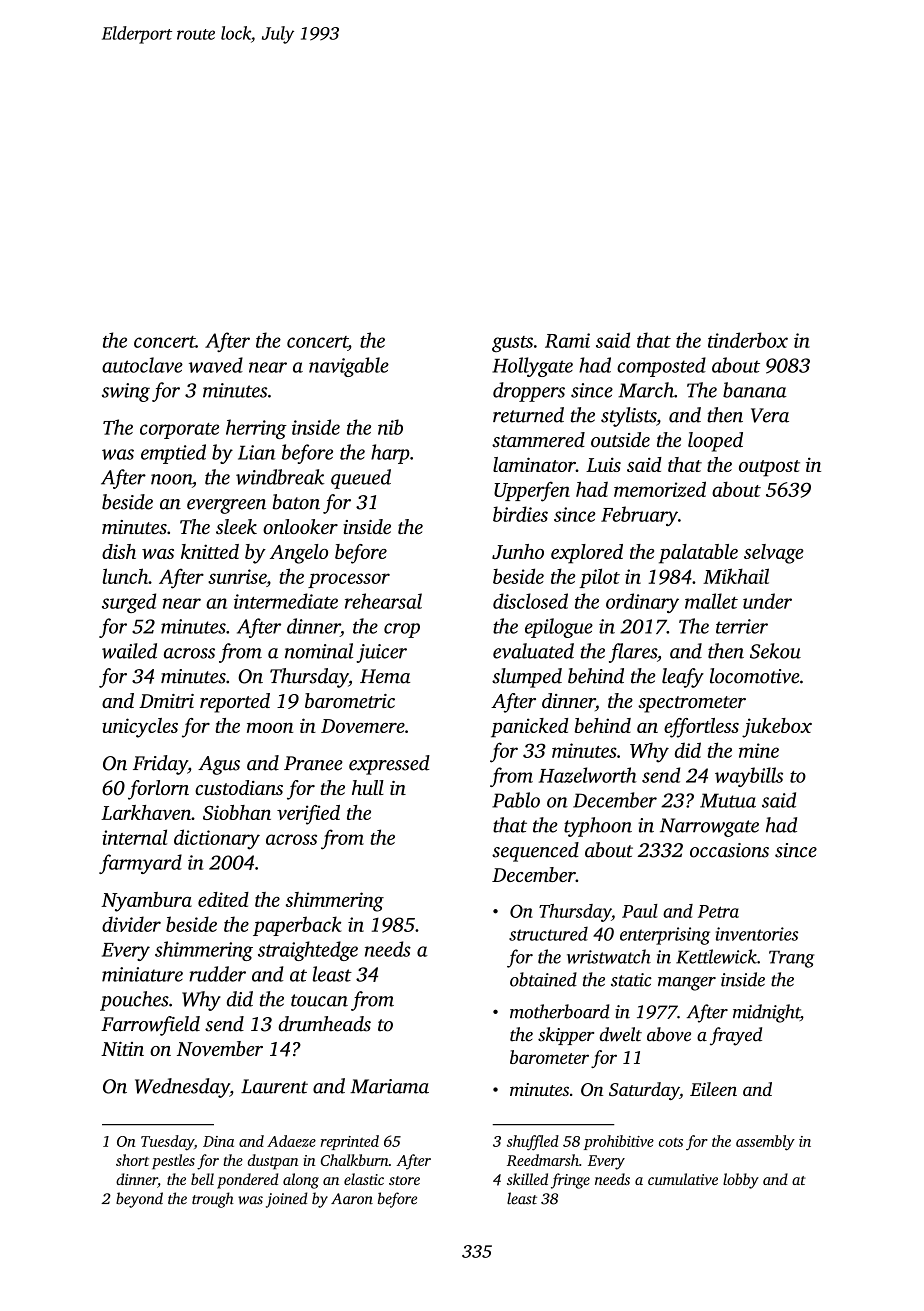 The height and width of the document is (1311, 924). What do you see at coordinates (757, 934) in the document?
I see `inventories` at bounding box center [757, 934].
